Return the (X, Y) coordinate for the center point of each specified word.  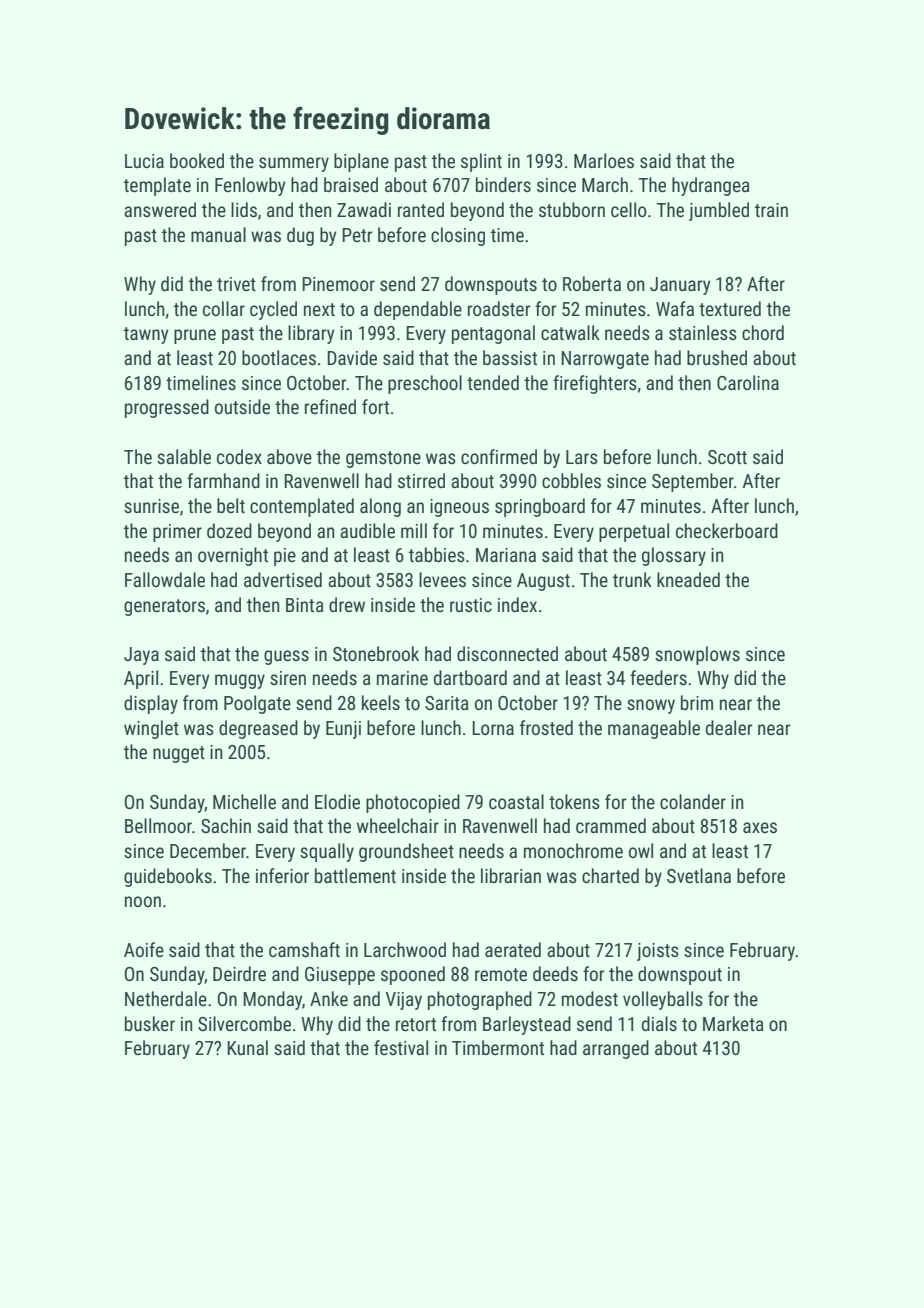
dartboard (470, 677)
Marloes (604, 160)
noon (143, 901)
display (151, 704)
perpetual (634, 532)
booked (197, 160)
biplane (361, 162)
